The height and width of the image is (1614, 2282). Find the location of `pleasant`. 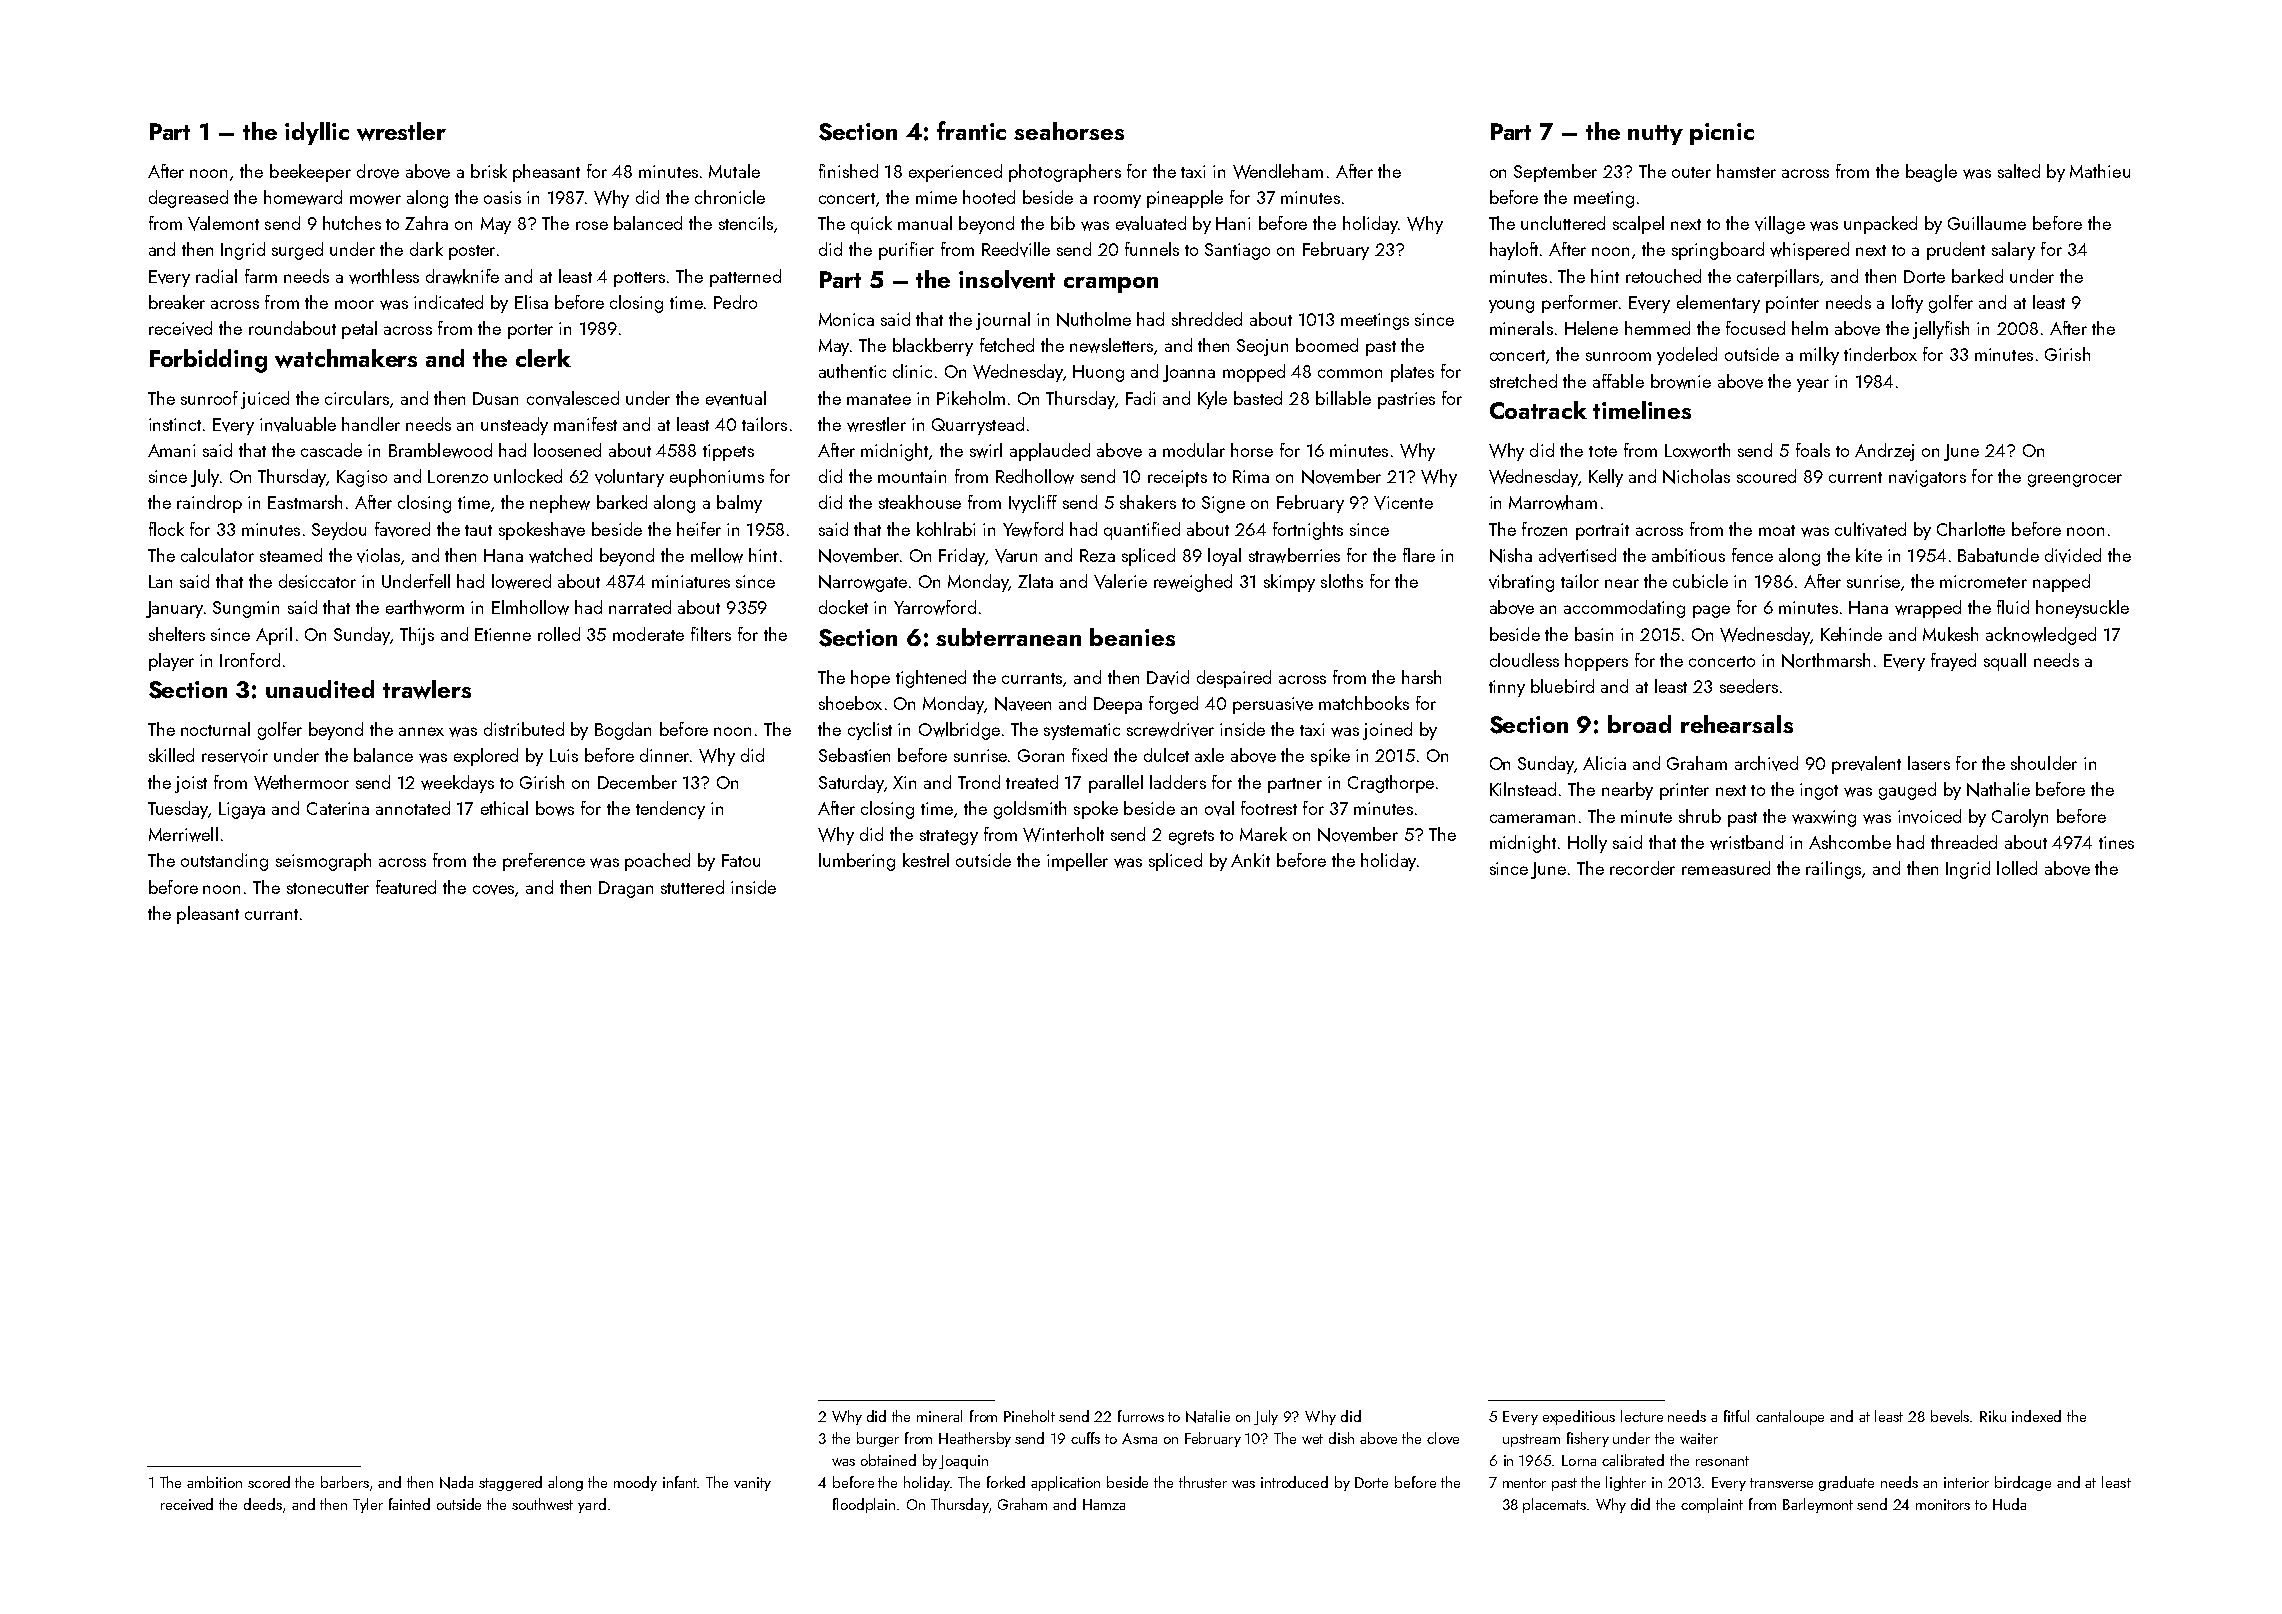

pleasant is located at coordinates (208, 915).
